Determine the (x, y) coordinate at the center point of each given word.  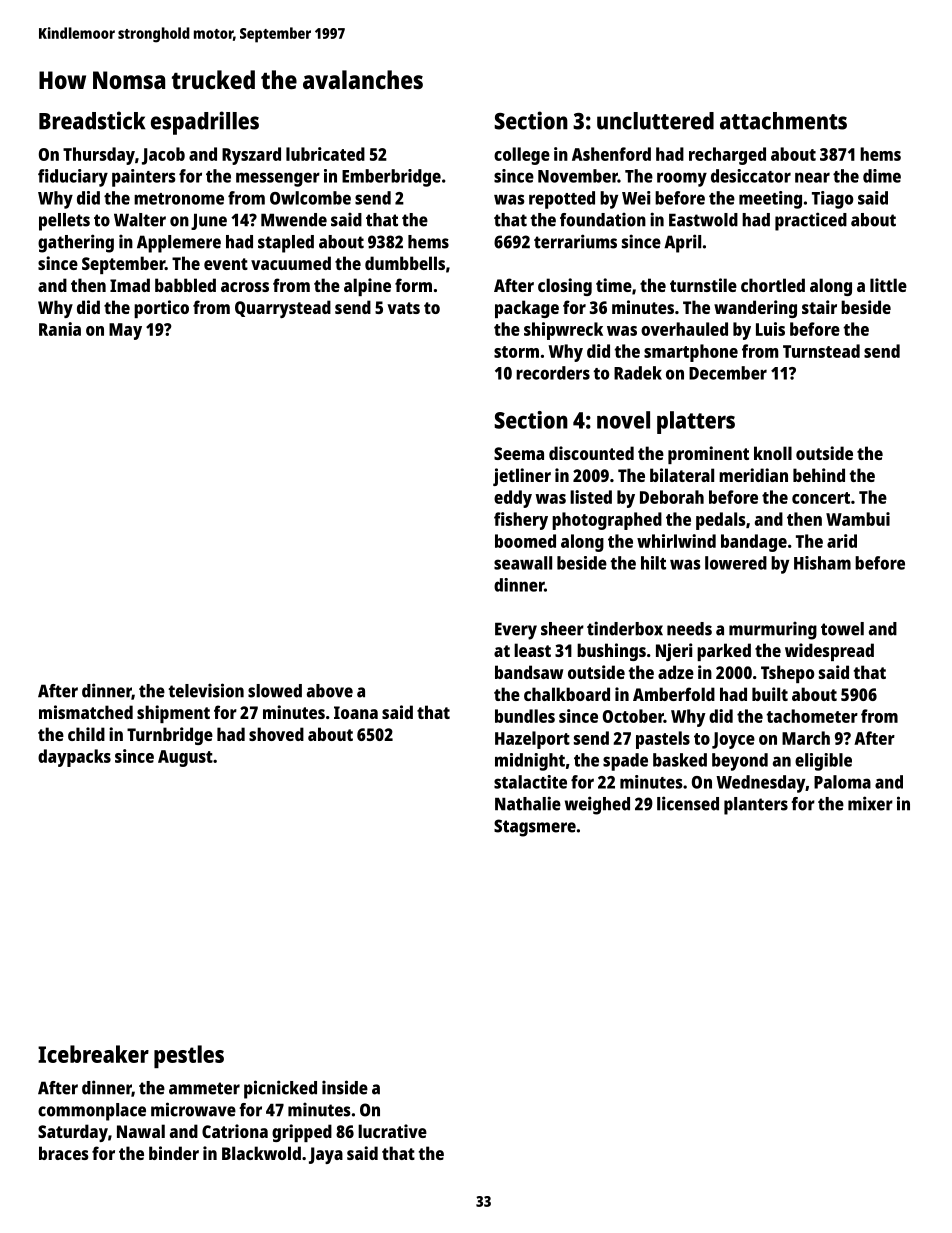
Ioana (356, 712)
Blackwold (261, 1153)
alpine (367, 287)
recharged (727, 156)
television (206, 690)
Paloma (842, 782)
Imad (130, 285)
